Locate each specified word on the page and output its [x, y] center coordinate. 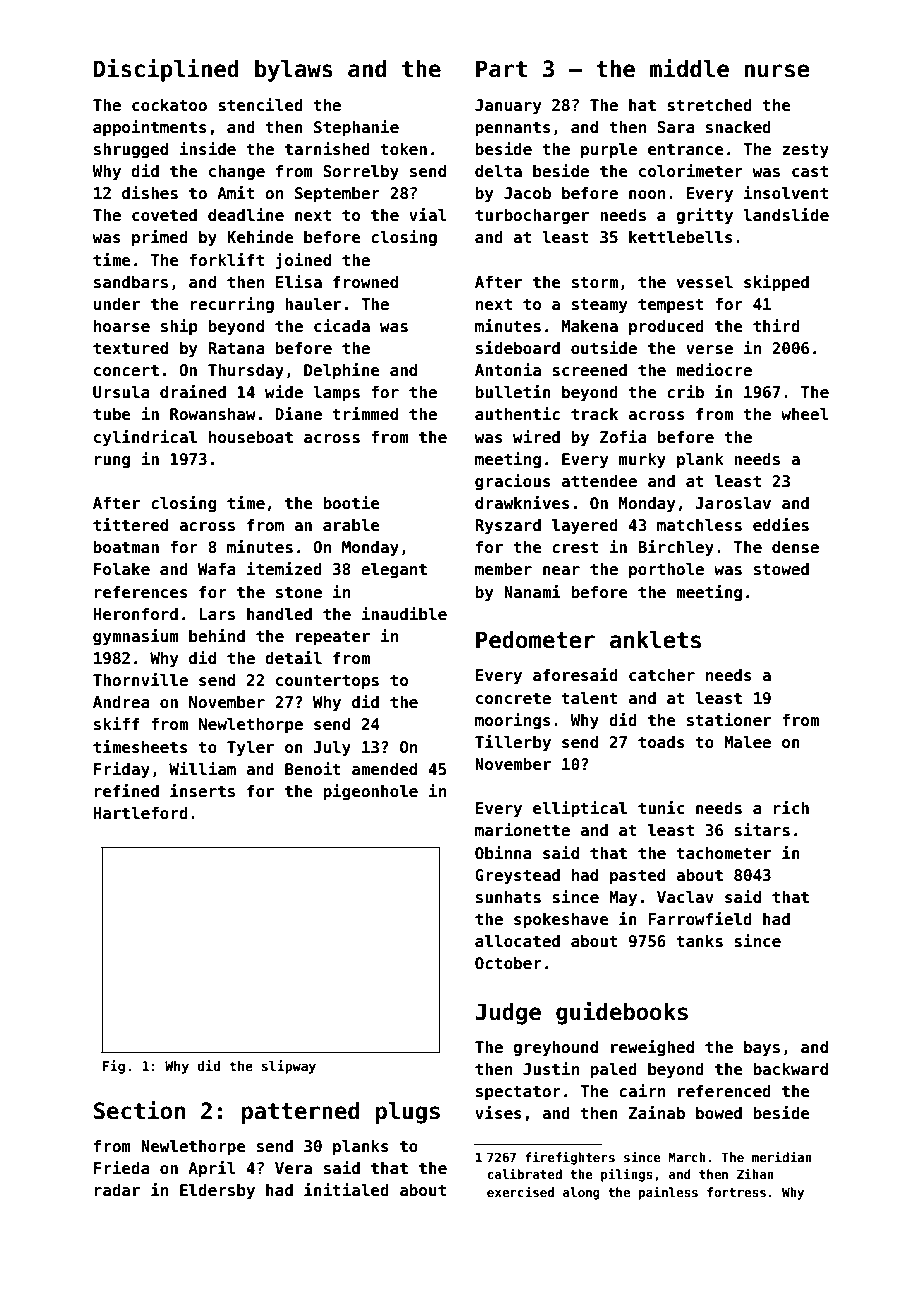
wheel [805, 414]
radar [117, 1190]
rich [791, 808]
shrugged [131, 150]
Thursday [246, 372]
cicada [342, 326]
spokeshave [561, 920]
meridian [782, 1157]
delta [498, 171]
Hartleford [140, 813]
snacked [738, 127]
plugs [408, 1113]
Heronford [135, 614]
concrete [513, 699]
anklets [655, 640]
